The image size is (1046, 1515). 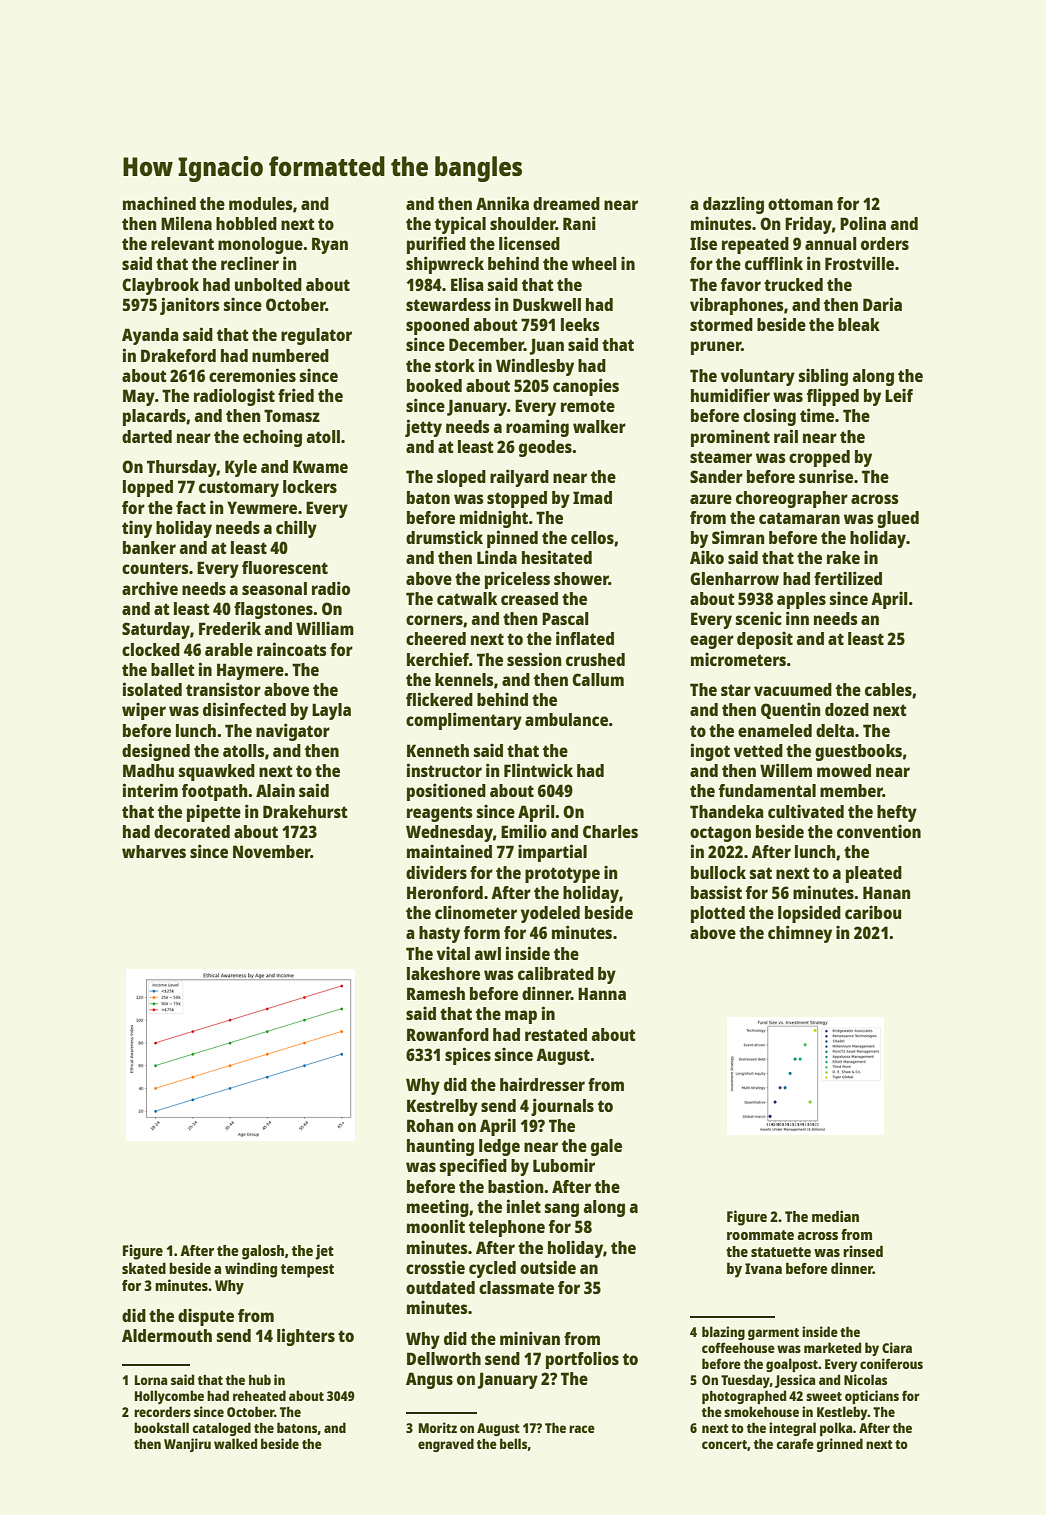 What do you see at coordinates (261, 203) in the document?
I see `modules` at bounding box center [261, 203].
